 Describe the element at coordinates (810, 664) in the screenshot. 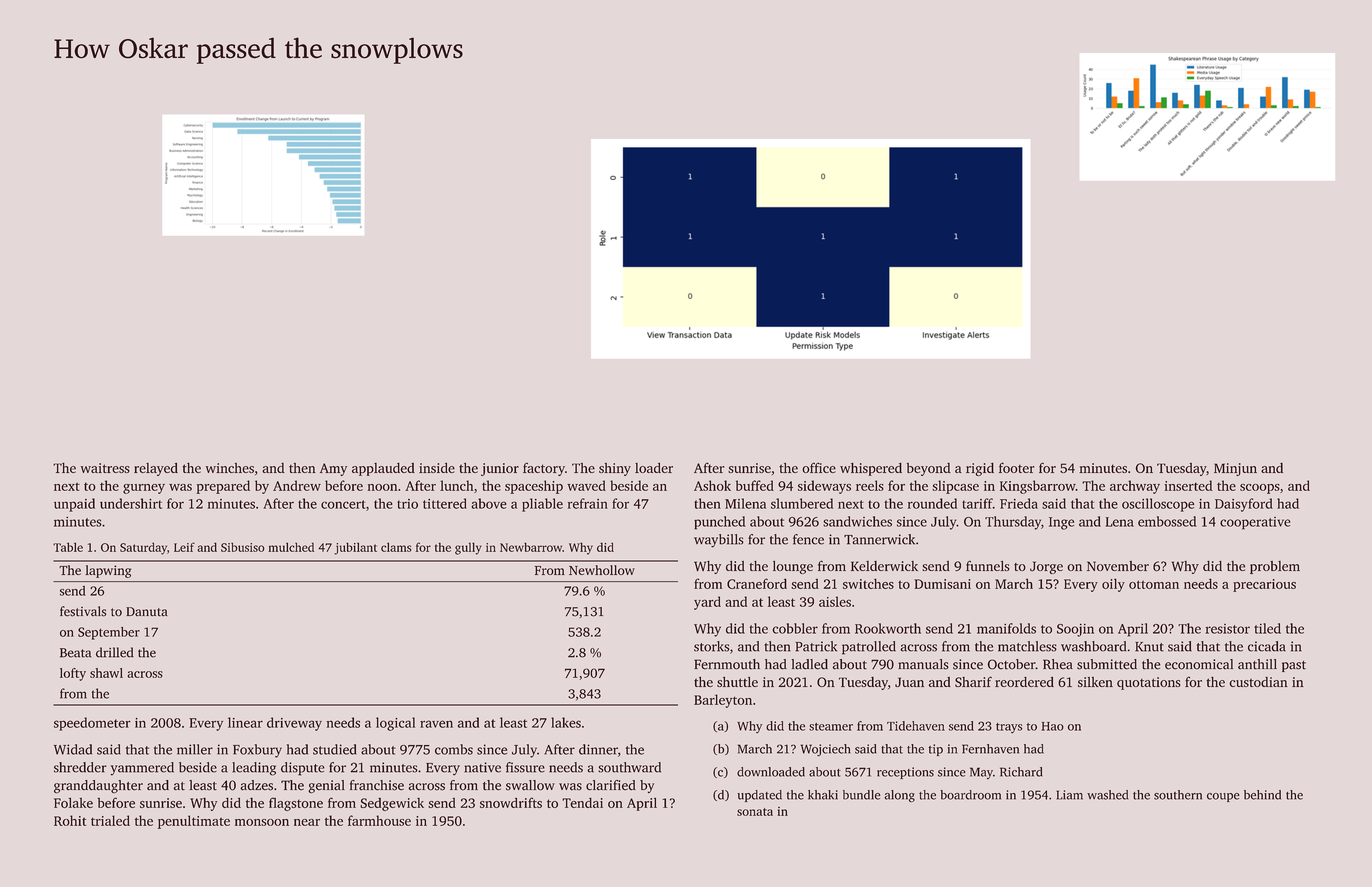

I see `ladled` at that location.
